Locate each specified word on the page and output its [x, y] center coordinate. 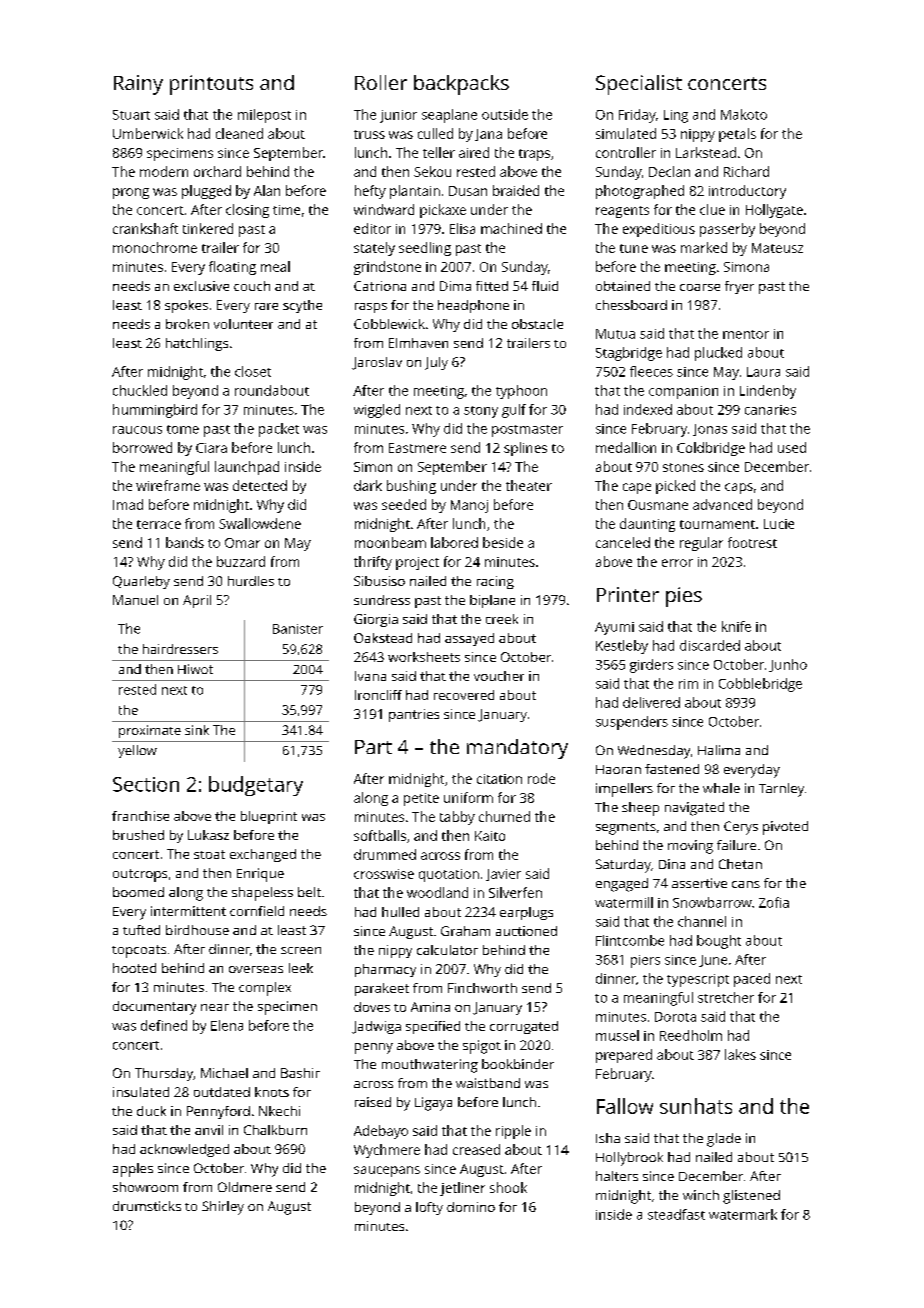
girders [651, 666]
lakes [740, 1054]
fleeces [651, 371]
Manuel [135, 600]
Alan [267, 190]
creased [476, 1149]
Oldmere [245, 1187]
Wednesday [654, 752]
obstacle [537, 324]
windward [384, 209]
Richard [746, 171]
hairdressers [180, 649]
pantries [414, 715]
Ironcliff [378, 695]
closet [253, 371]
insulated [141, 1092]
